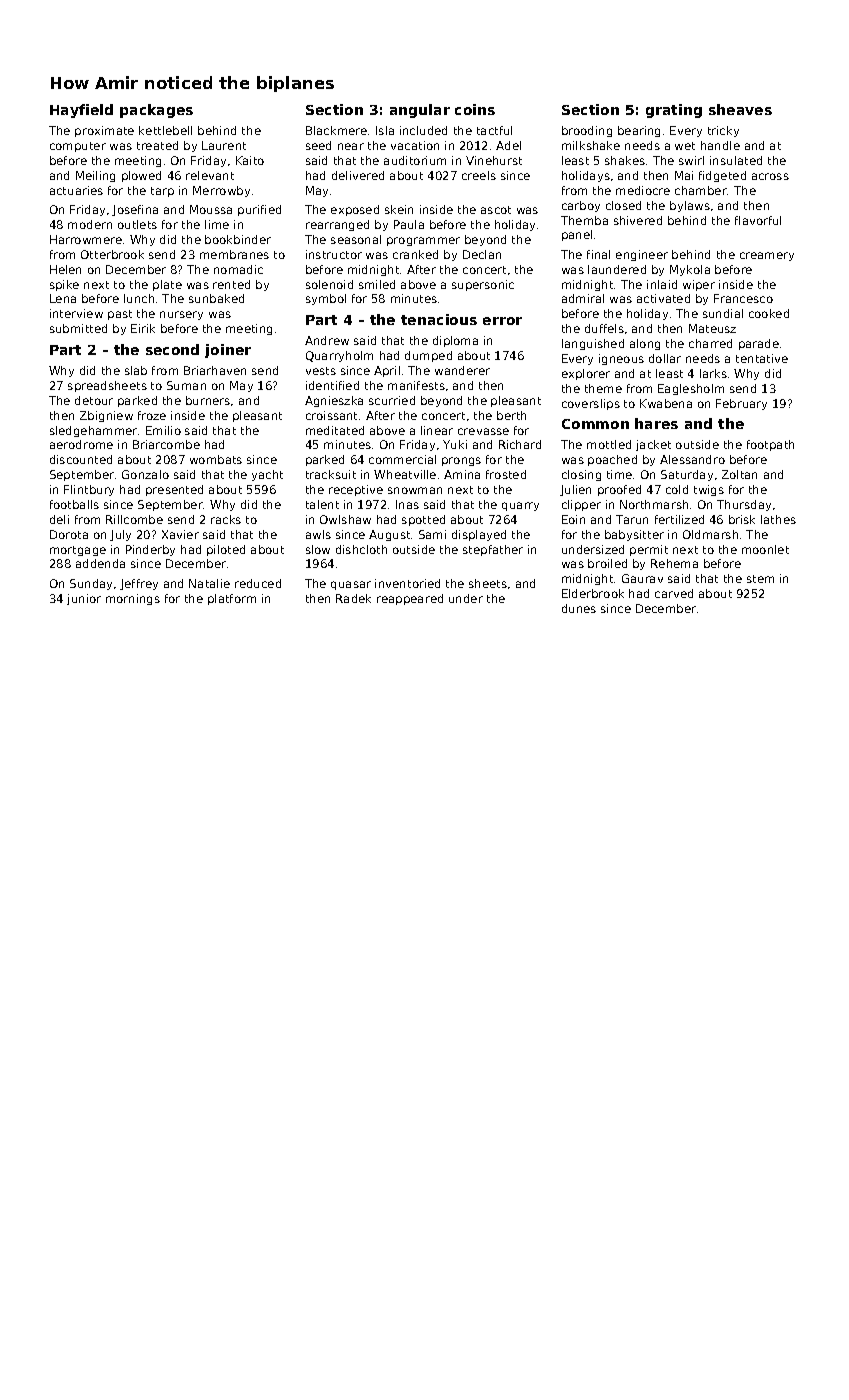 This screenshot has height=1400, width=849. I want to click on bearing, so click(639, 131).
